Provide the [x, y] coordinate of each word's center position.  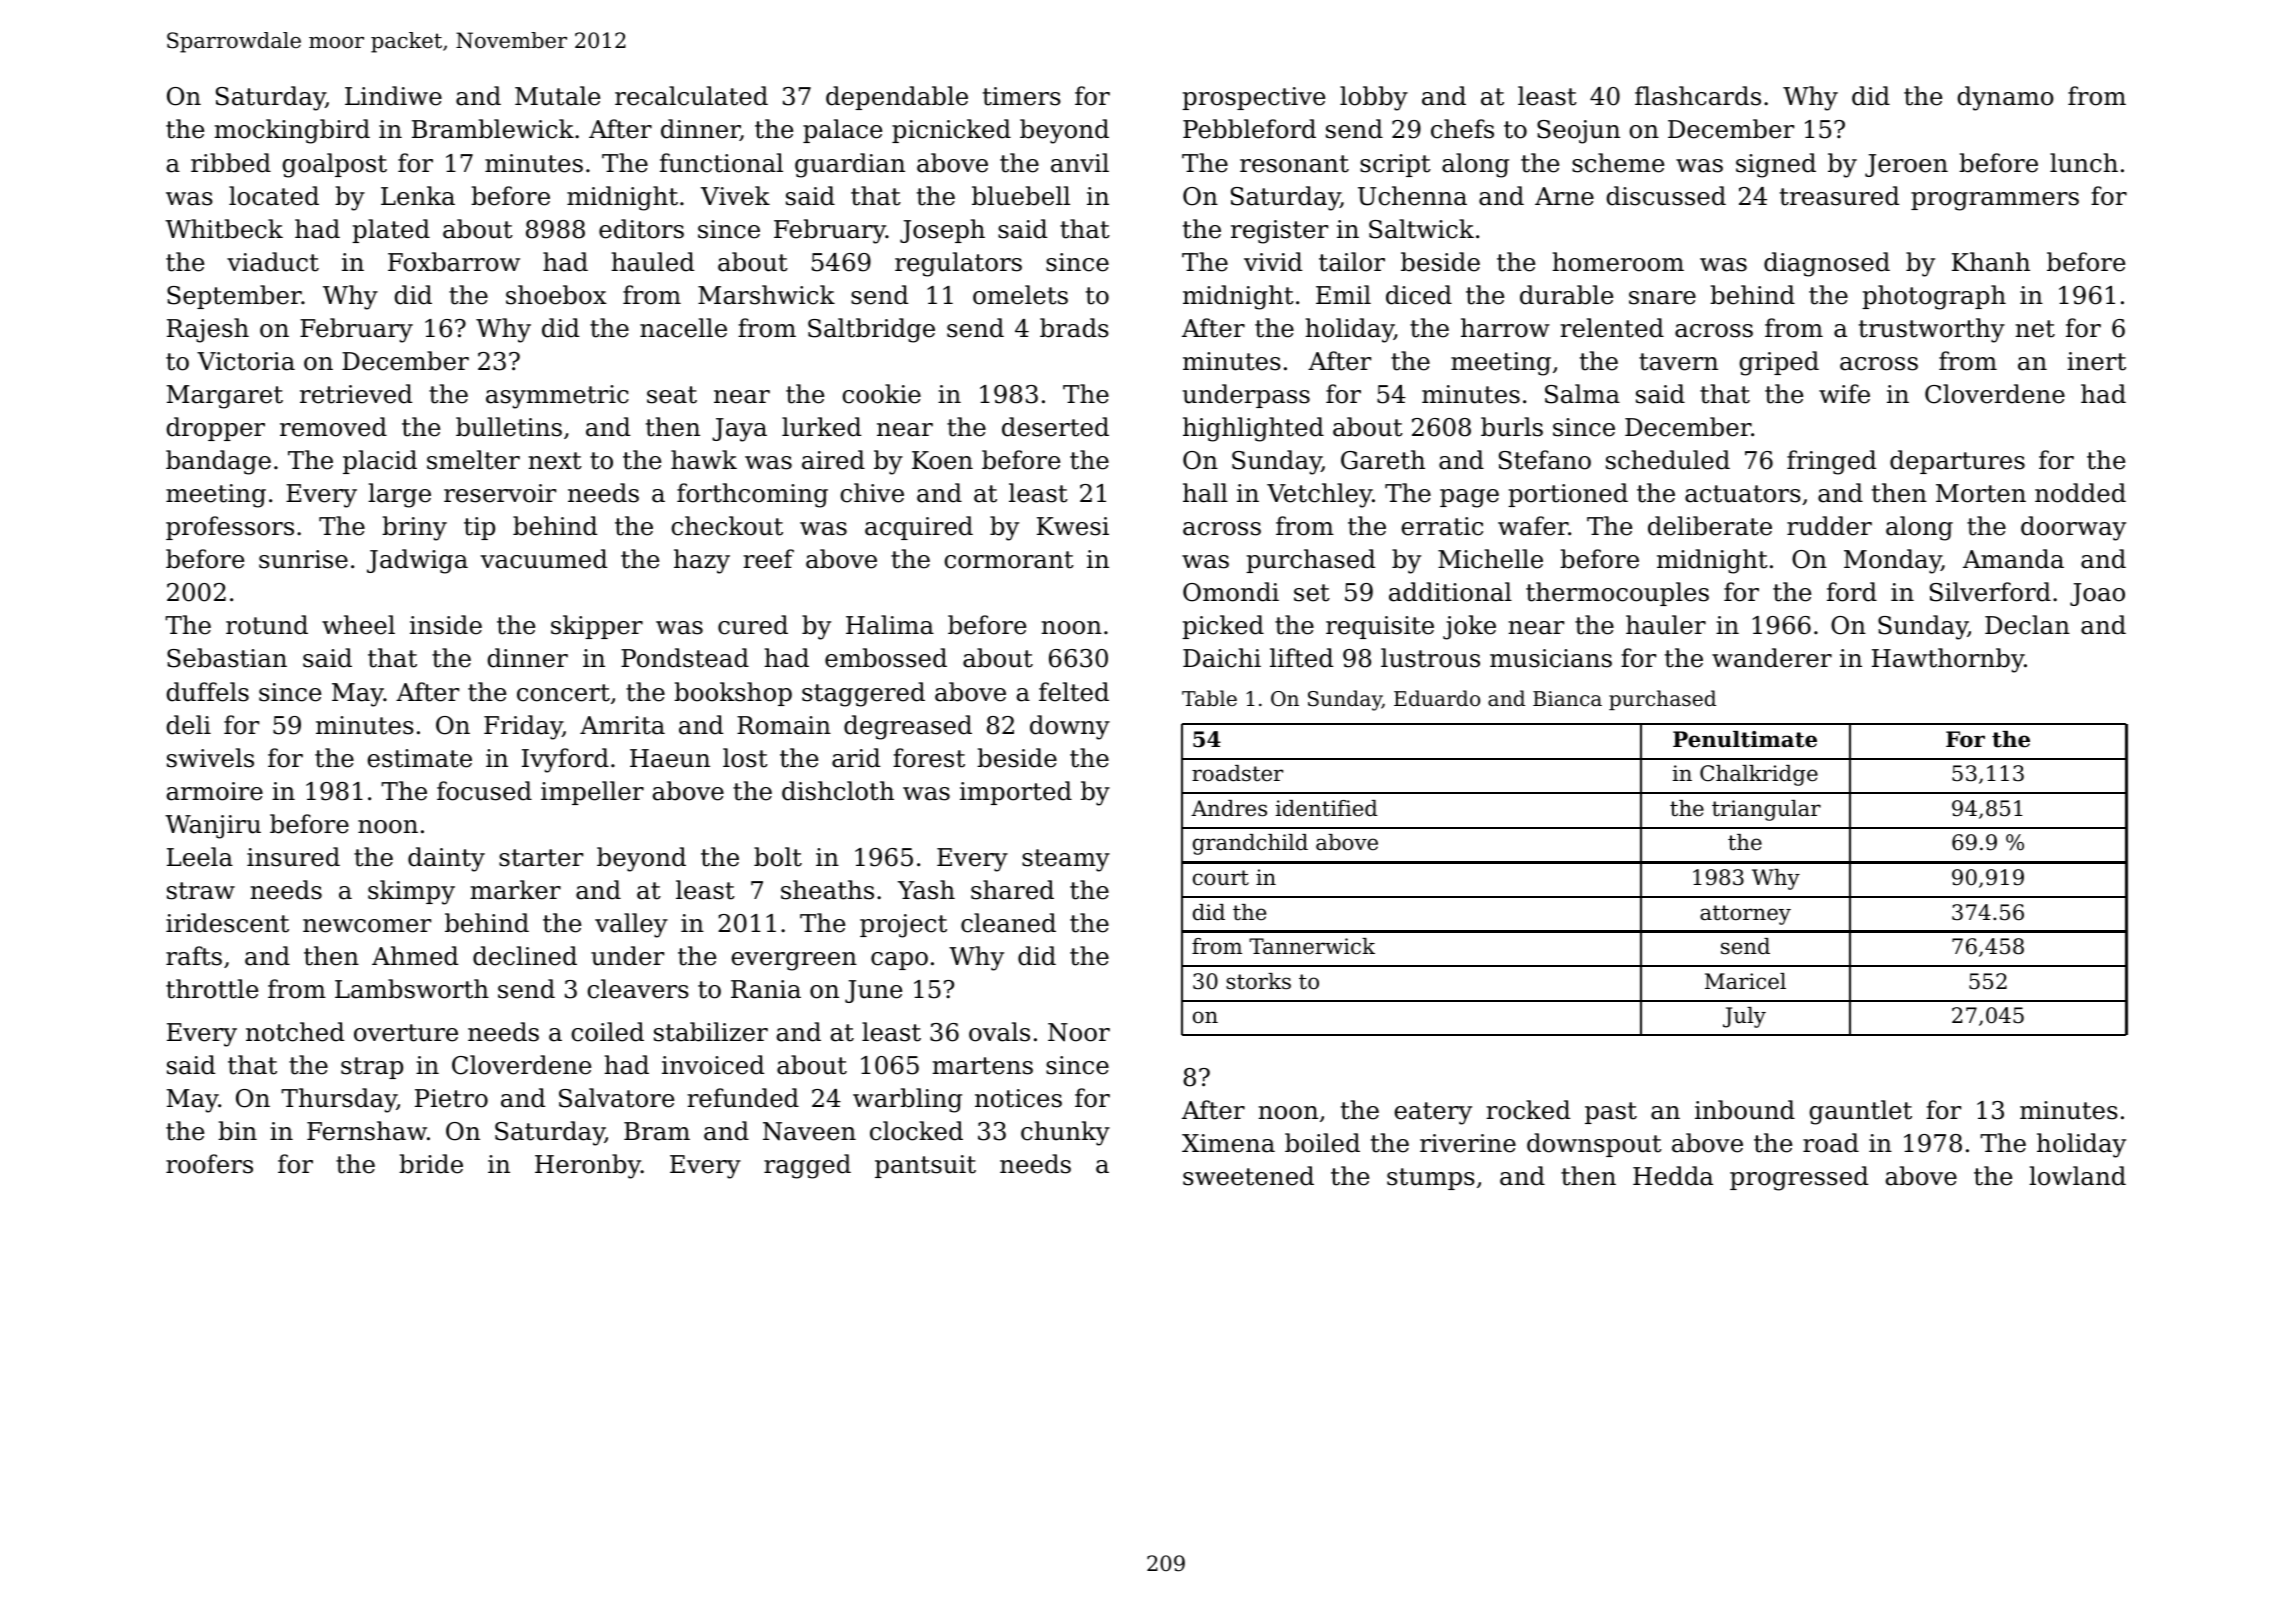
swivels [210, 758]
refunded [743, 1098]
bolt [778, 857]
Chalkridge [1759, 775]
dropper [216, 429]
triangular [1766, 810]
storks [1258, 981]
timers [1022, 96]
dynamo [2006, 98]
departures [1957, 462]
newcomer [367, 926]
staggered [863, 694]
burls [1512, 427]
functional [721, 163]
